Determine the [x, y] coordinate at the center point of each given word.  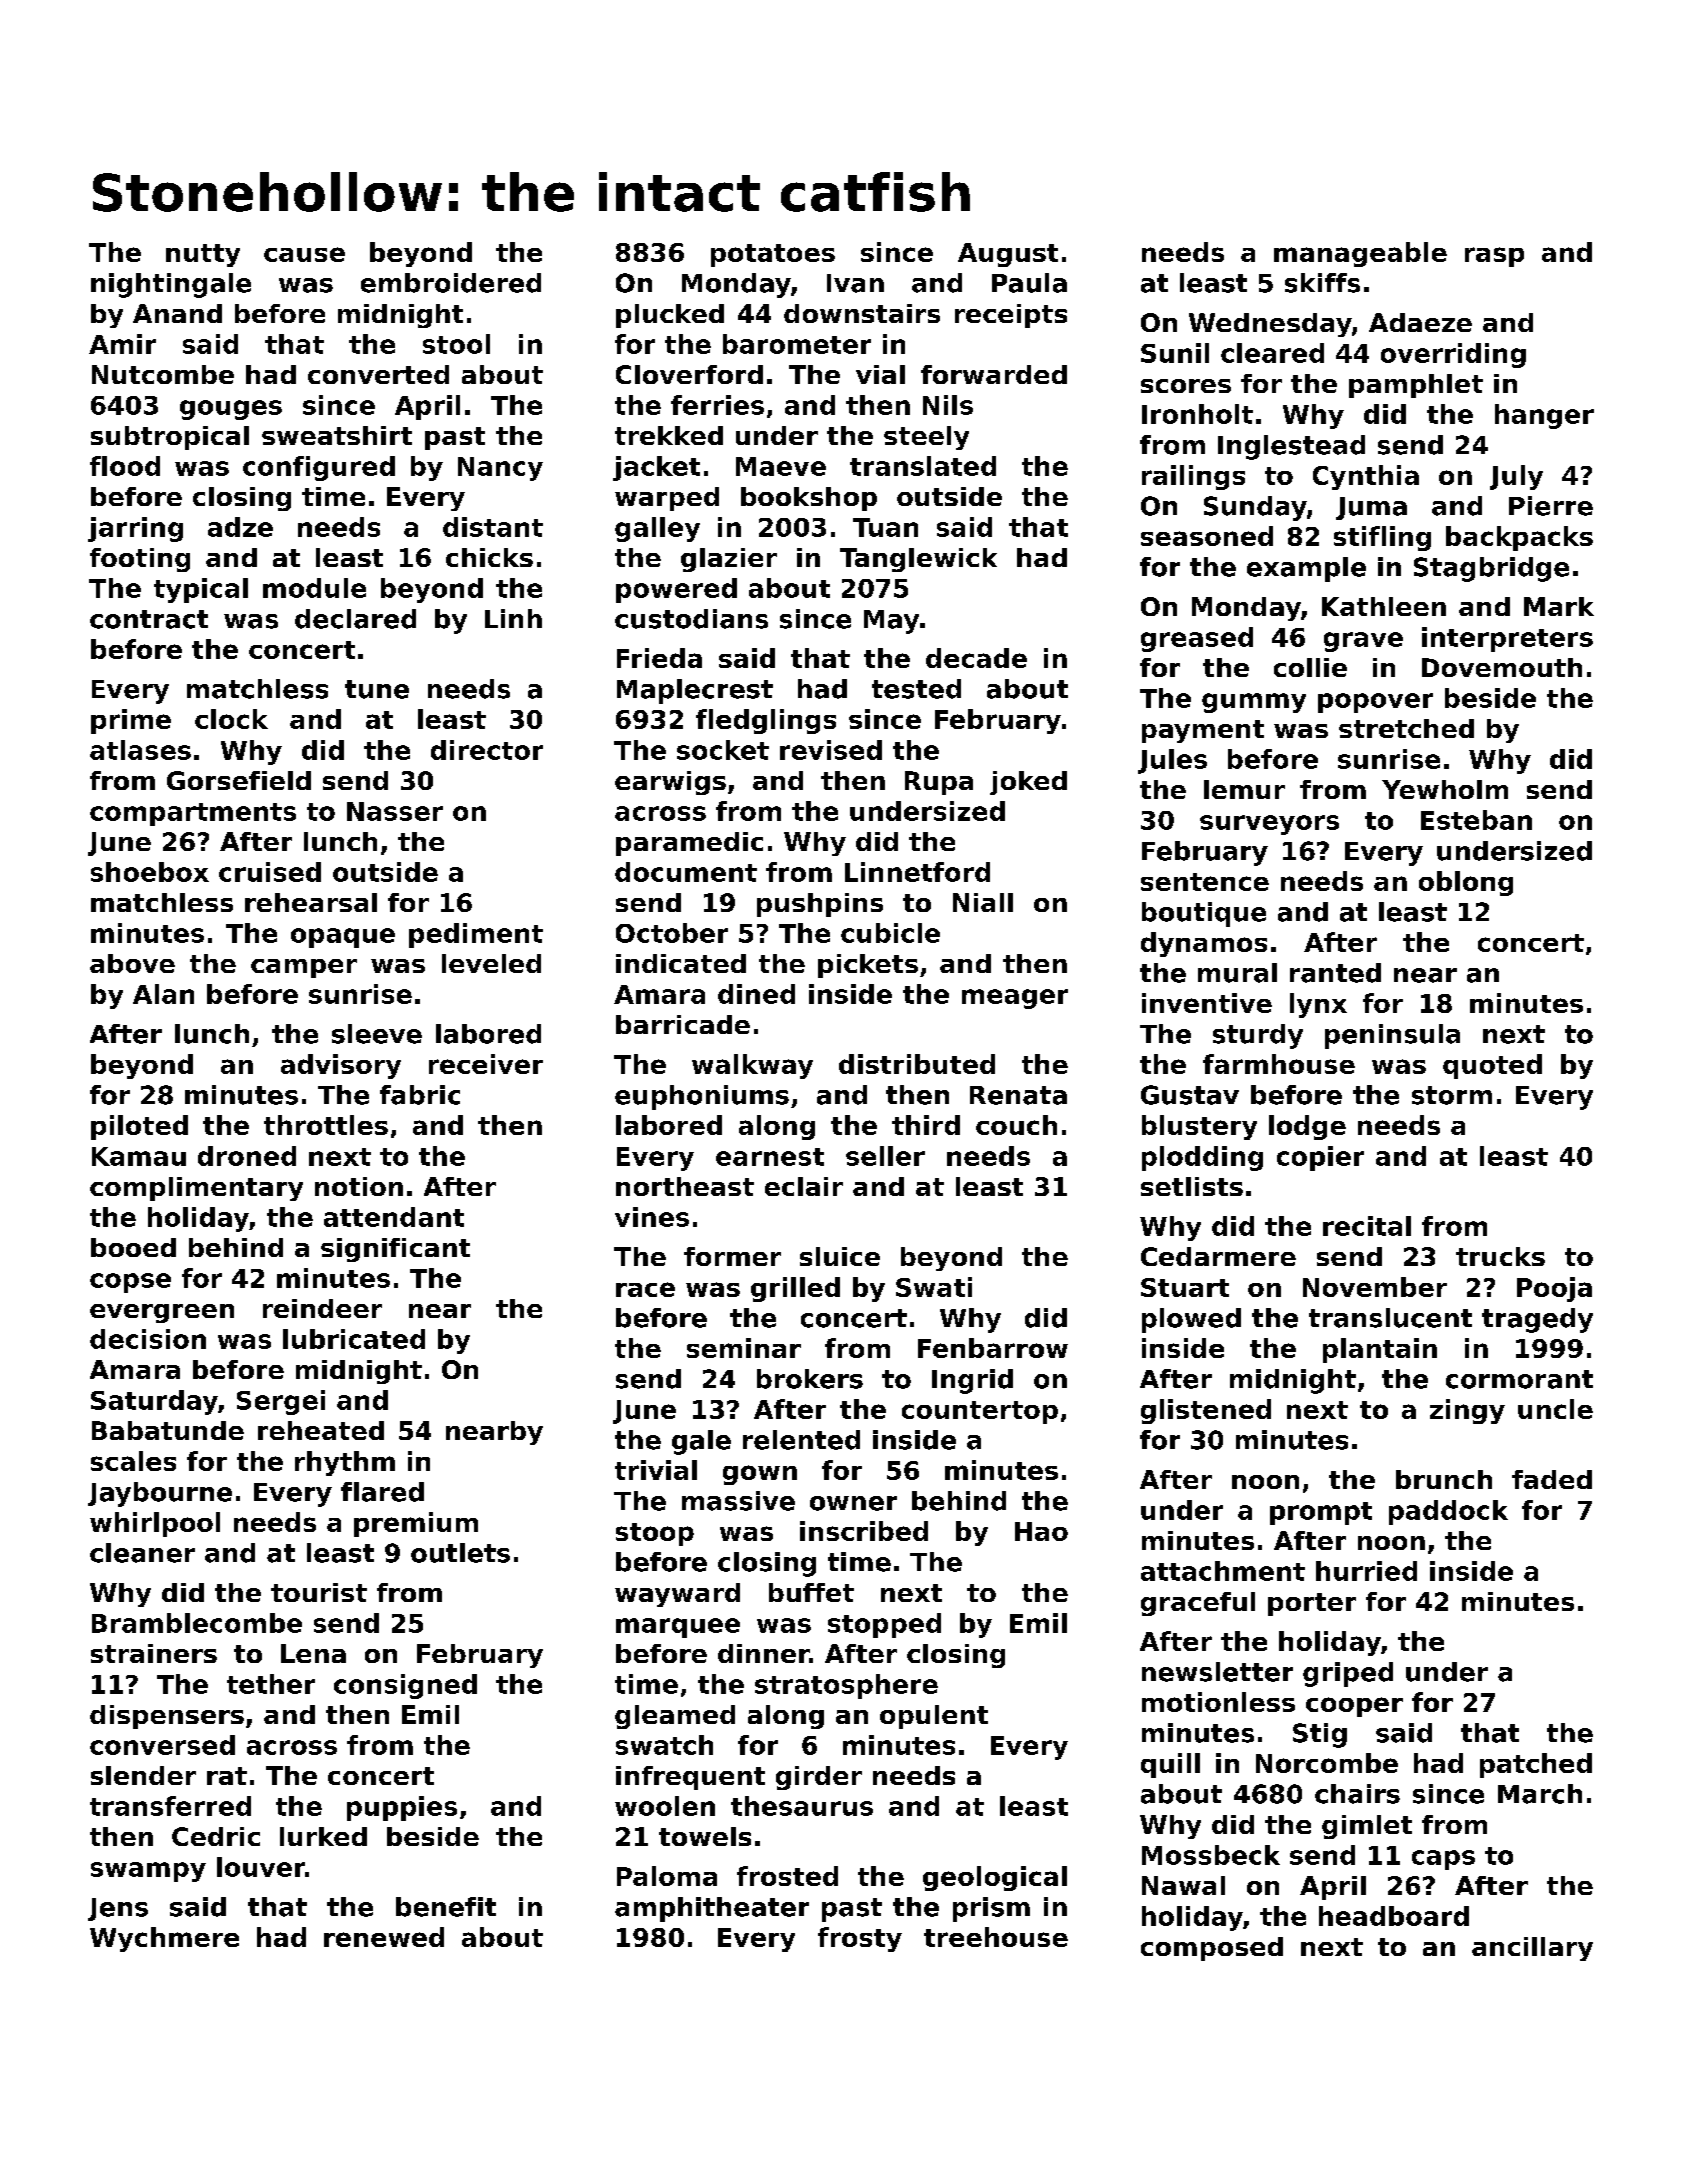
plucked [670, 316]
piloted [139, 1127]
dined [756, 994]
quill [1170, 1765]
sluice [840, 1256]
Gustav [1190, 1095]
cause [304, 254]
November [1375, 1287]
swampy [148, 1872]
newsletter [1217, 1672]
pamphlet [1416, 386]
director [487, 750]
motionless [1218, 1702]
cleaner [142, 1553]
